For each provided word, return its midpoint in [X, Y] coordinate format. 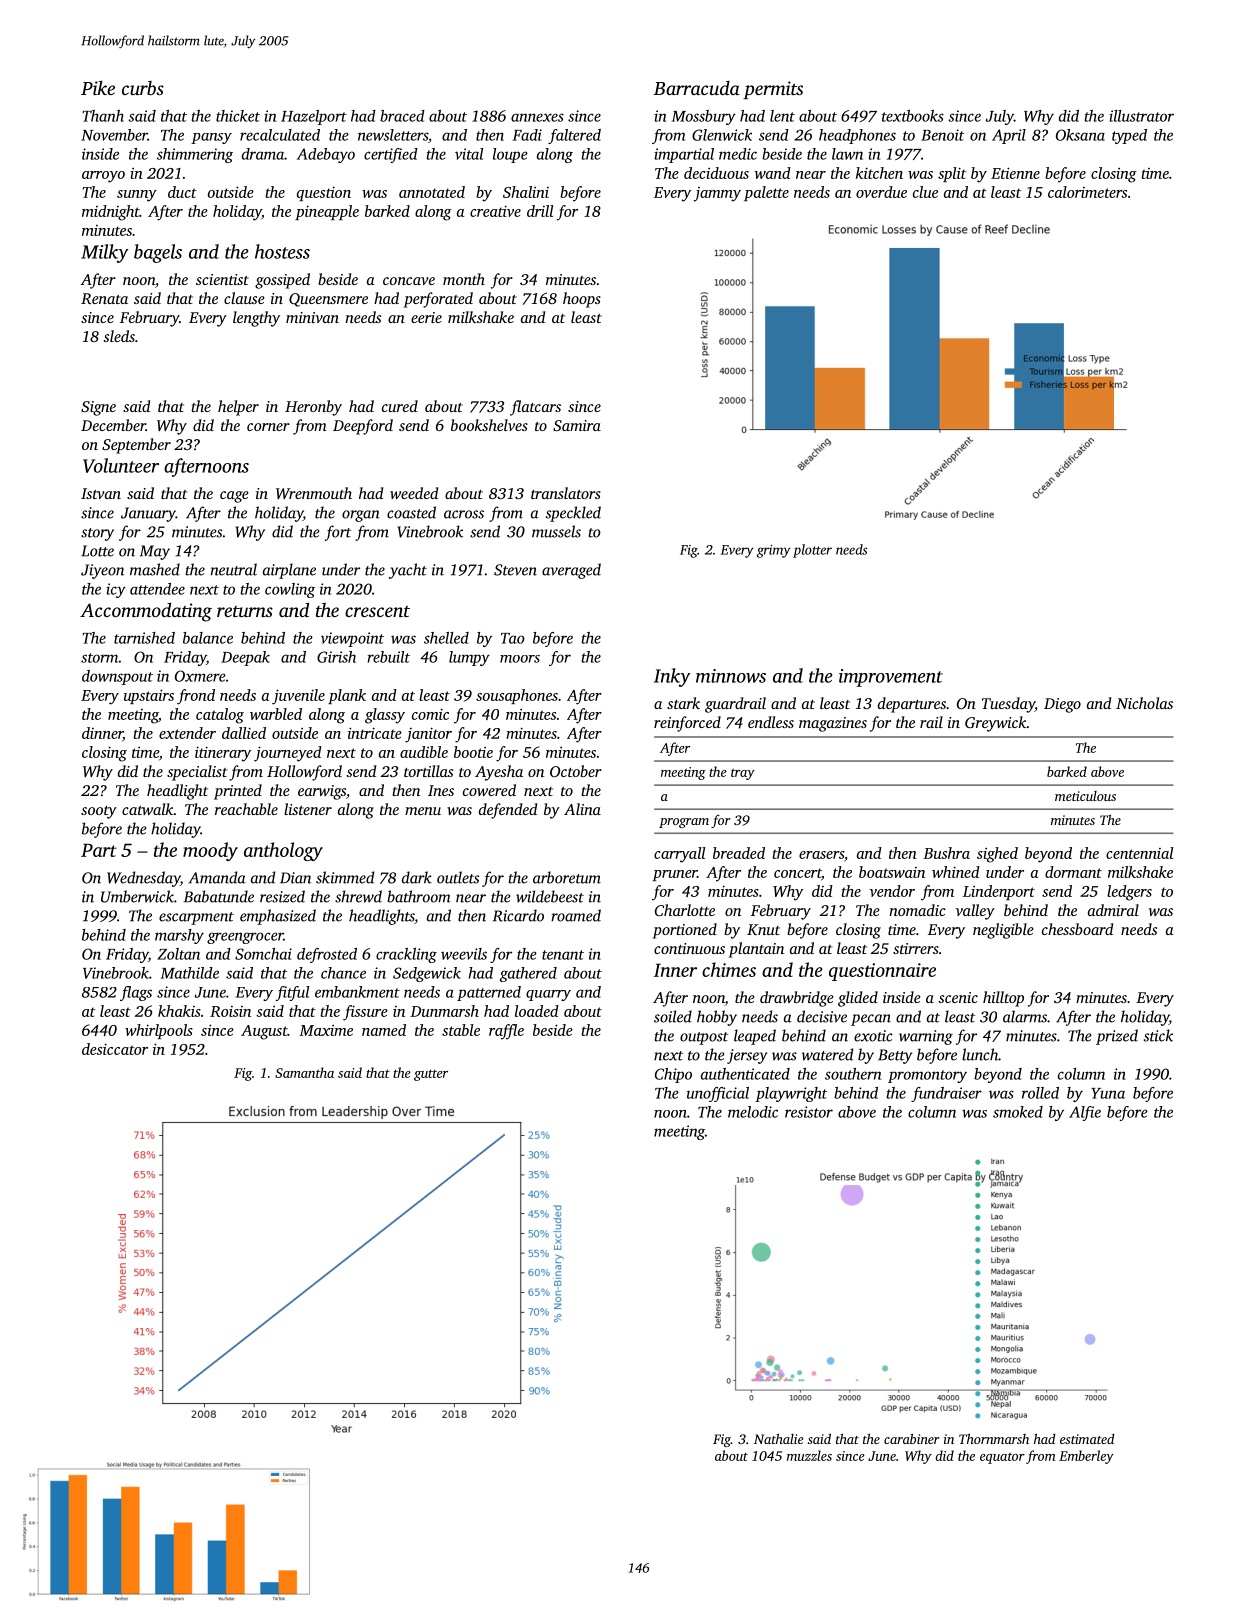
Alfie [1085, 1113]
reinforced [687, 724]
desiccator [115, 1049]
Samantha [304, 1072]
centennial [1139, 853]
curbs [143, 88]
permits [773, 90]
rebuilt [388, 657]
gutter [431, 1075]
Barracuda [697, 88]
